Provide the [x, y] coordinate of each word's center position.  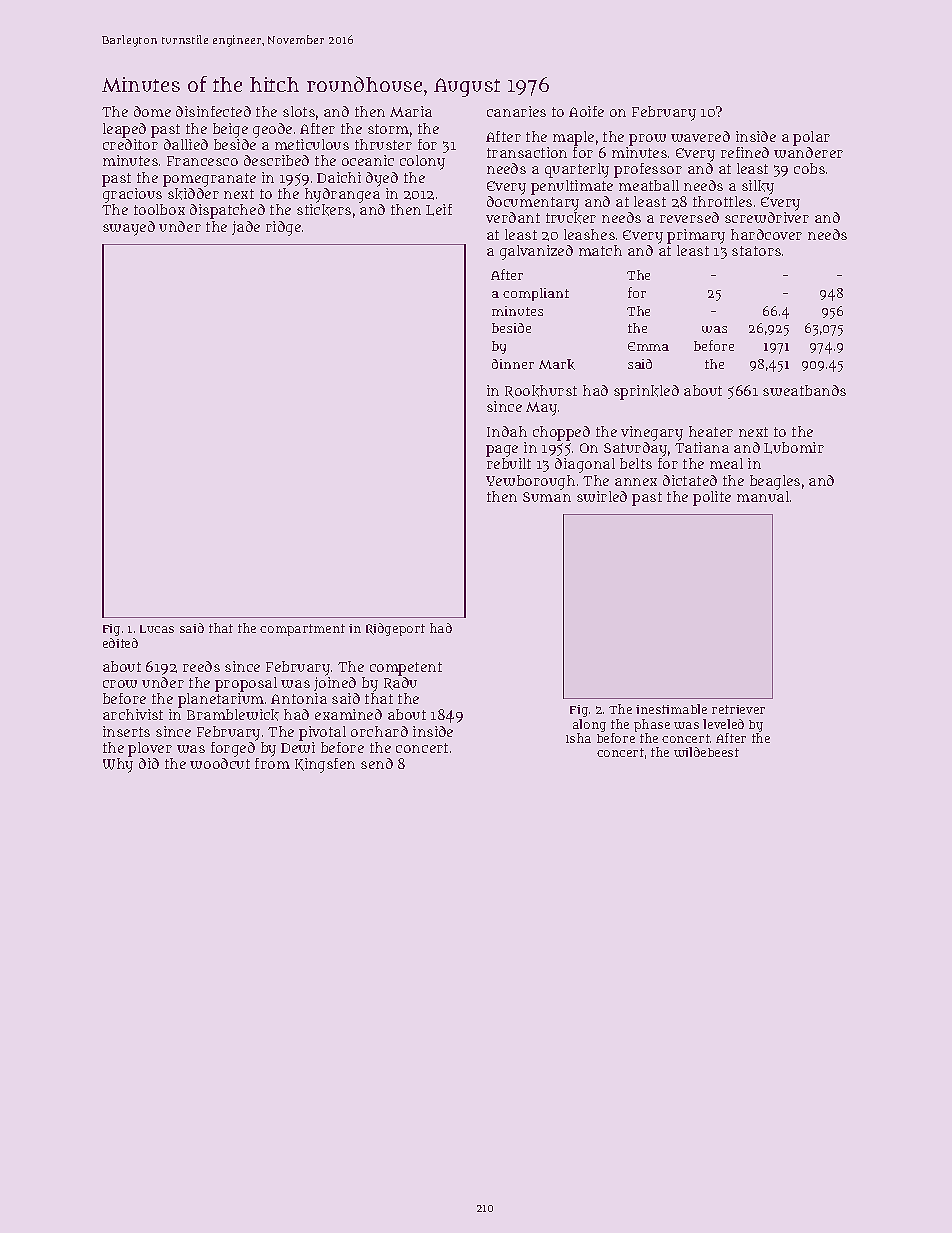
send [377, 763]
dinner [513, 364]
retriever [738, 709]
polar [811, 138]
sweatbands [804, 390]
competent [406, 669]
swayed [129, 228]
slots [299, 111]
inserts [126, 731]
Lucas [157, 629]
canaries [516, 111]
